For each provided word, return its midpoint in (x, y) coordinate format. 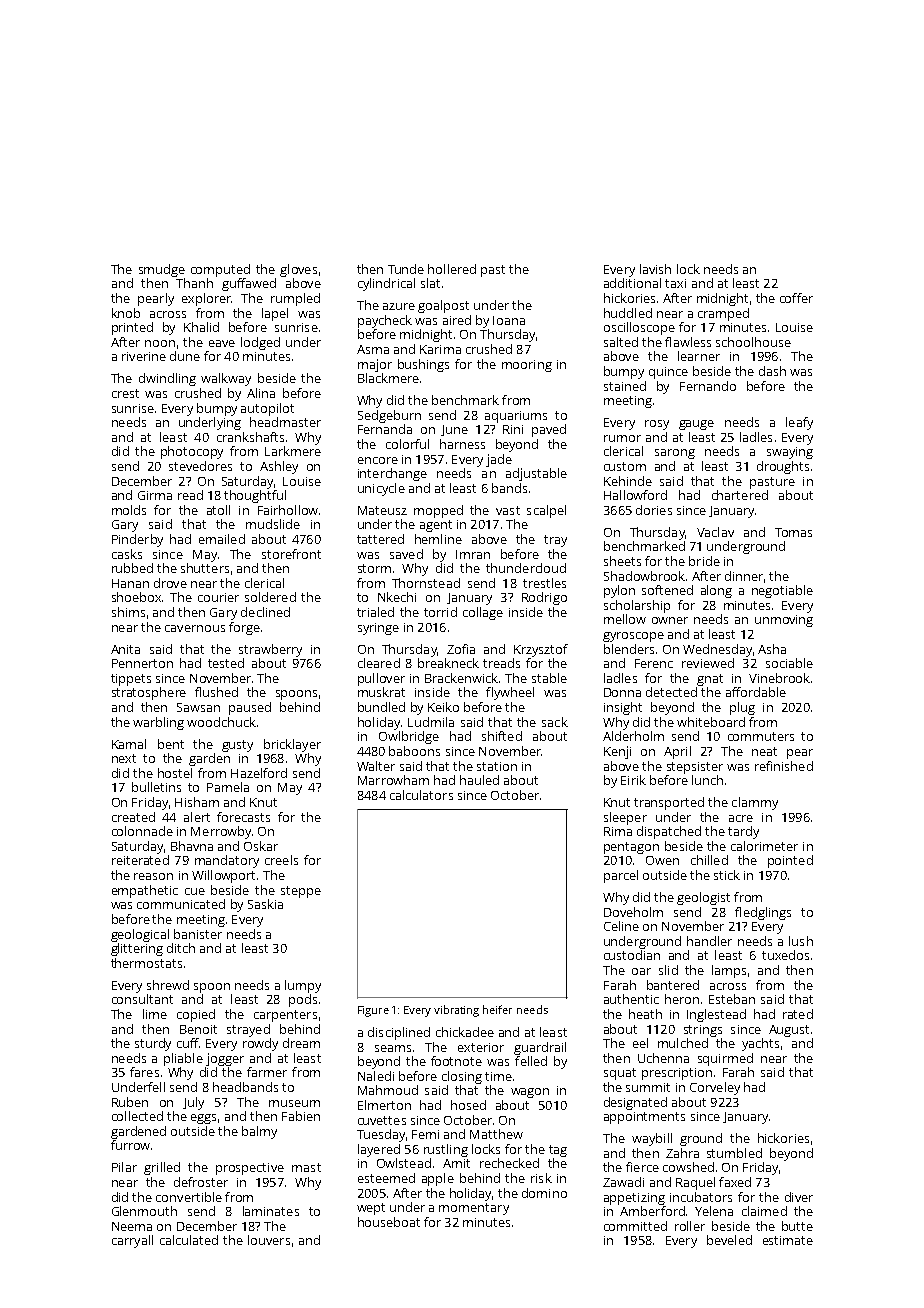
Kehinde (628, 481)
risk (541, 1178)
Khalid (201, 327)
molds (129, 510)
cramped (723, 314)
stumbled (734, 1153)
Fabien (301, 1116)
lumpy (303, 986)
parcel (621, 876)
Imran (473, 554)
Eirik (633, 780)
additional (632, 283)
